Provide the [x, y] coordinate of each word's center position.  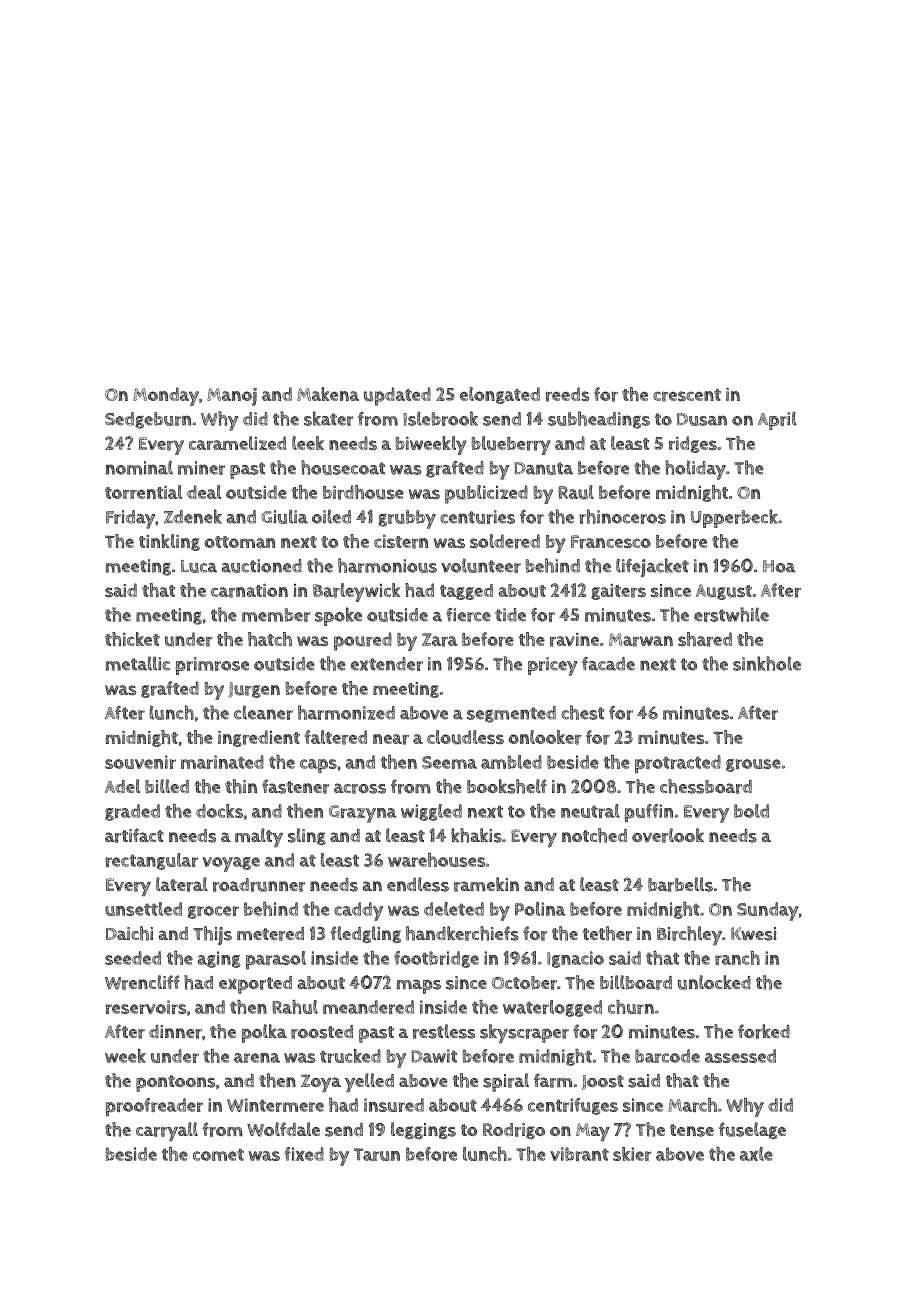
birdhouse [363, 492]
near [391, 739]
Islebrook [440, 418]
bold [751, 811]
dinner [175, 1032]
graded [132, 812]
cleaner [263, 712]
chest [582, 712]
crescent [687, 395]
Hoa [779, 566]
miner [201, 468]
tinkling [169, 542]
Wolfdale [283, 1129]
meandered [368, 1007]
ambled [511, 762]
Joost [603, 1082]
